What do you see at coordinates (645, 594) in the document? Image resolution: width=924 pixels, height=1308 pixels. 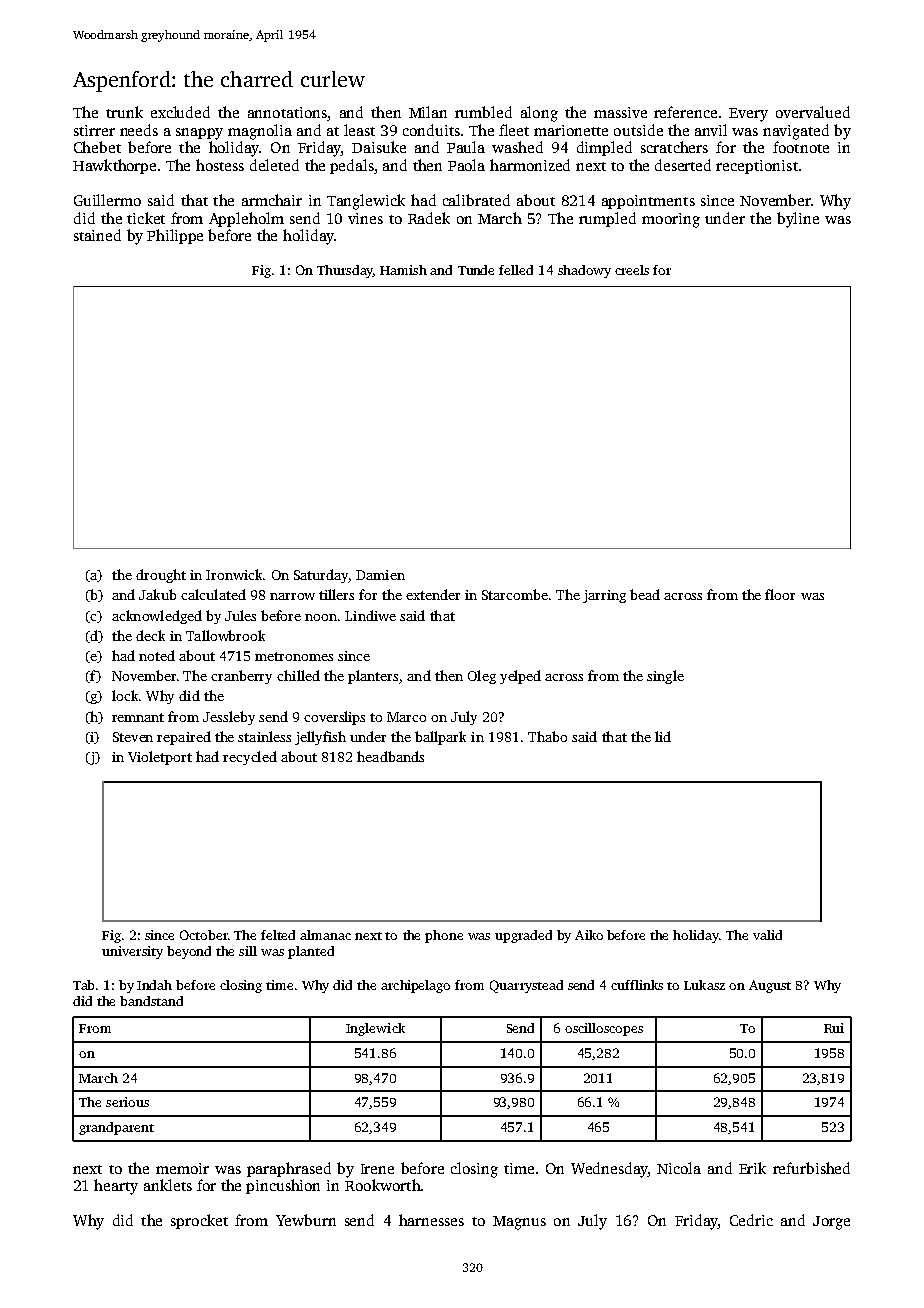 I see `bead` at bounding box center [645, 594].
